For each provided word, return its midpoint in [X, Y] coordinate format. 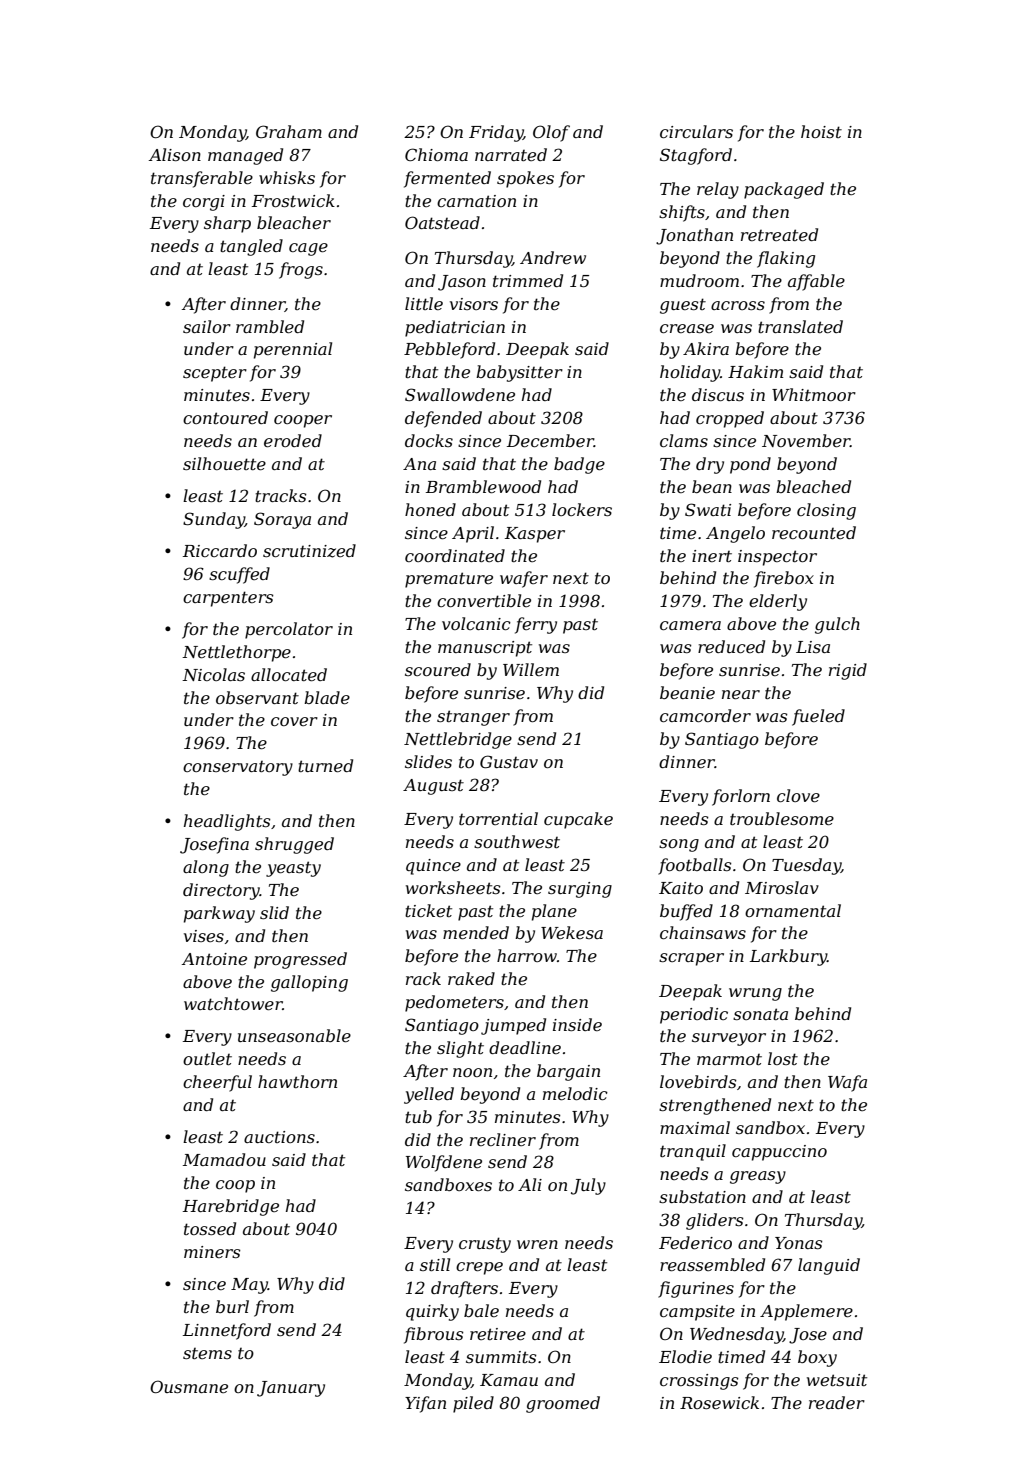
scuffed [239, 575]
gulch [837, 625]
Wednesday [736, 1335]
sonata [760, 1014]
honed [430, 509]
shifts [682, 213]
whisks [287, 177]
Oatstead [442, 222]
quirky [432, 1312]
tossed [210, 1228]
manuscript [485, 649]
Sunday [214, 520]
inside [577, 1024]
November [806, 440]
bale [481, 1310]
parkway [219, 914]
